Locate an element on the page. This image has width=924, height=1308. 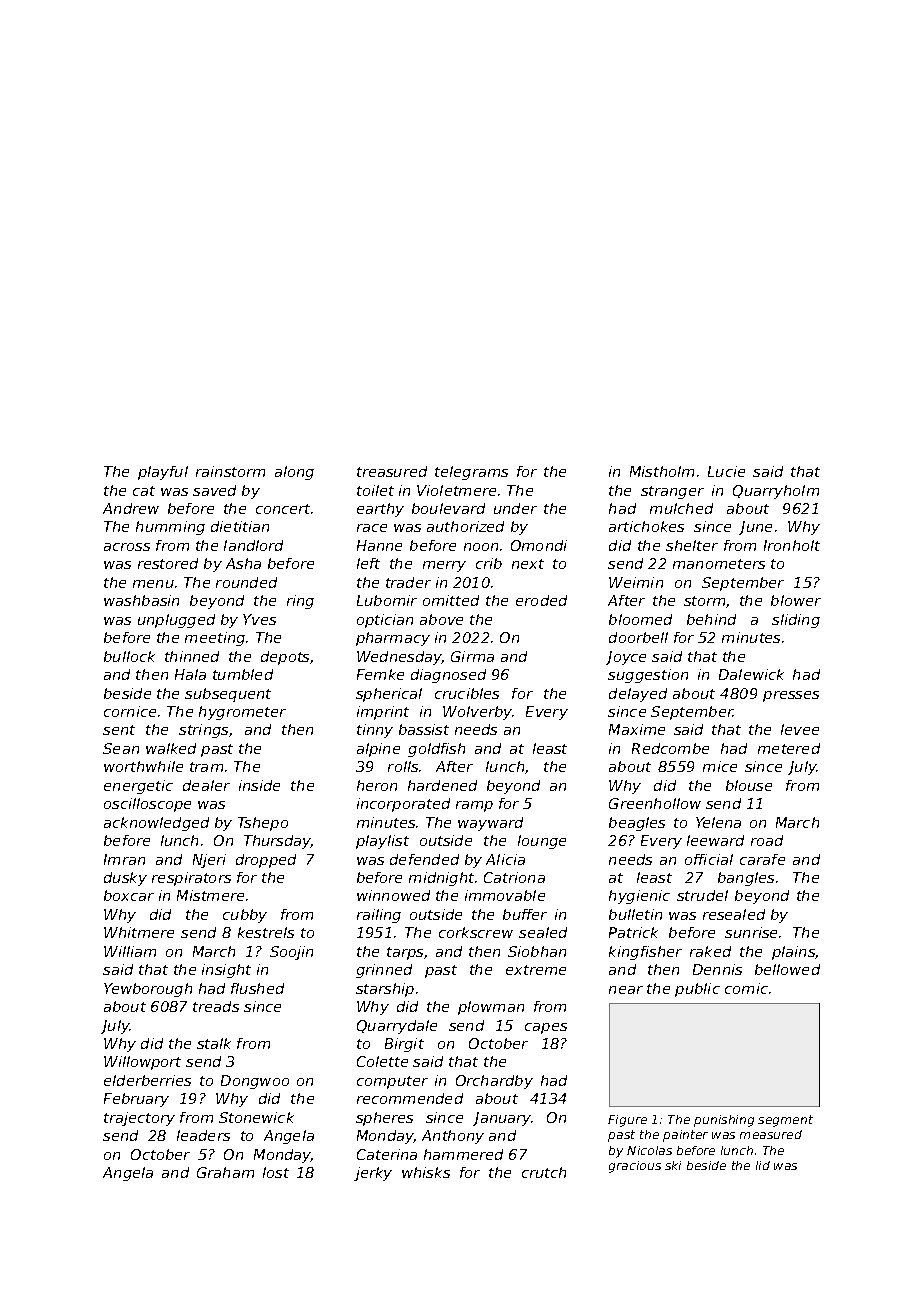
along is located at coordinates (294, 473).
